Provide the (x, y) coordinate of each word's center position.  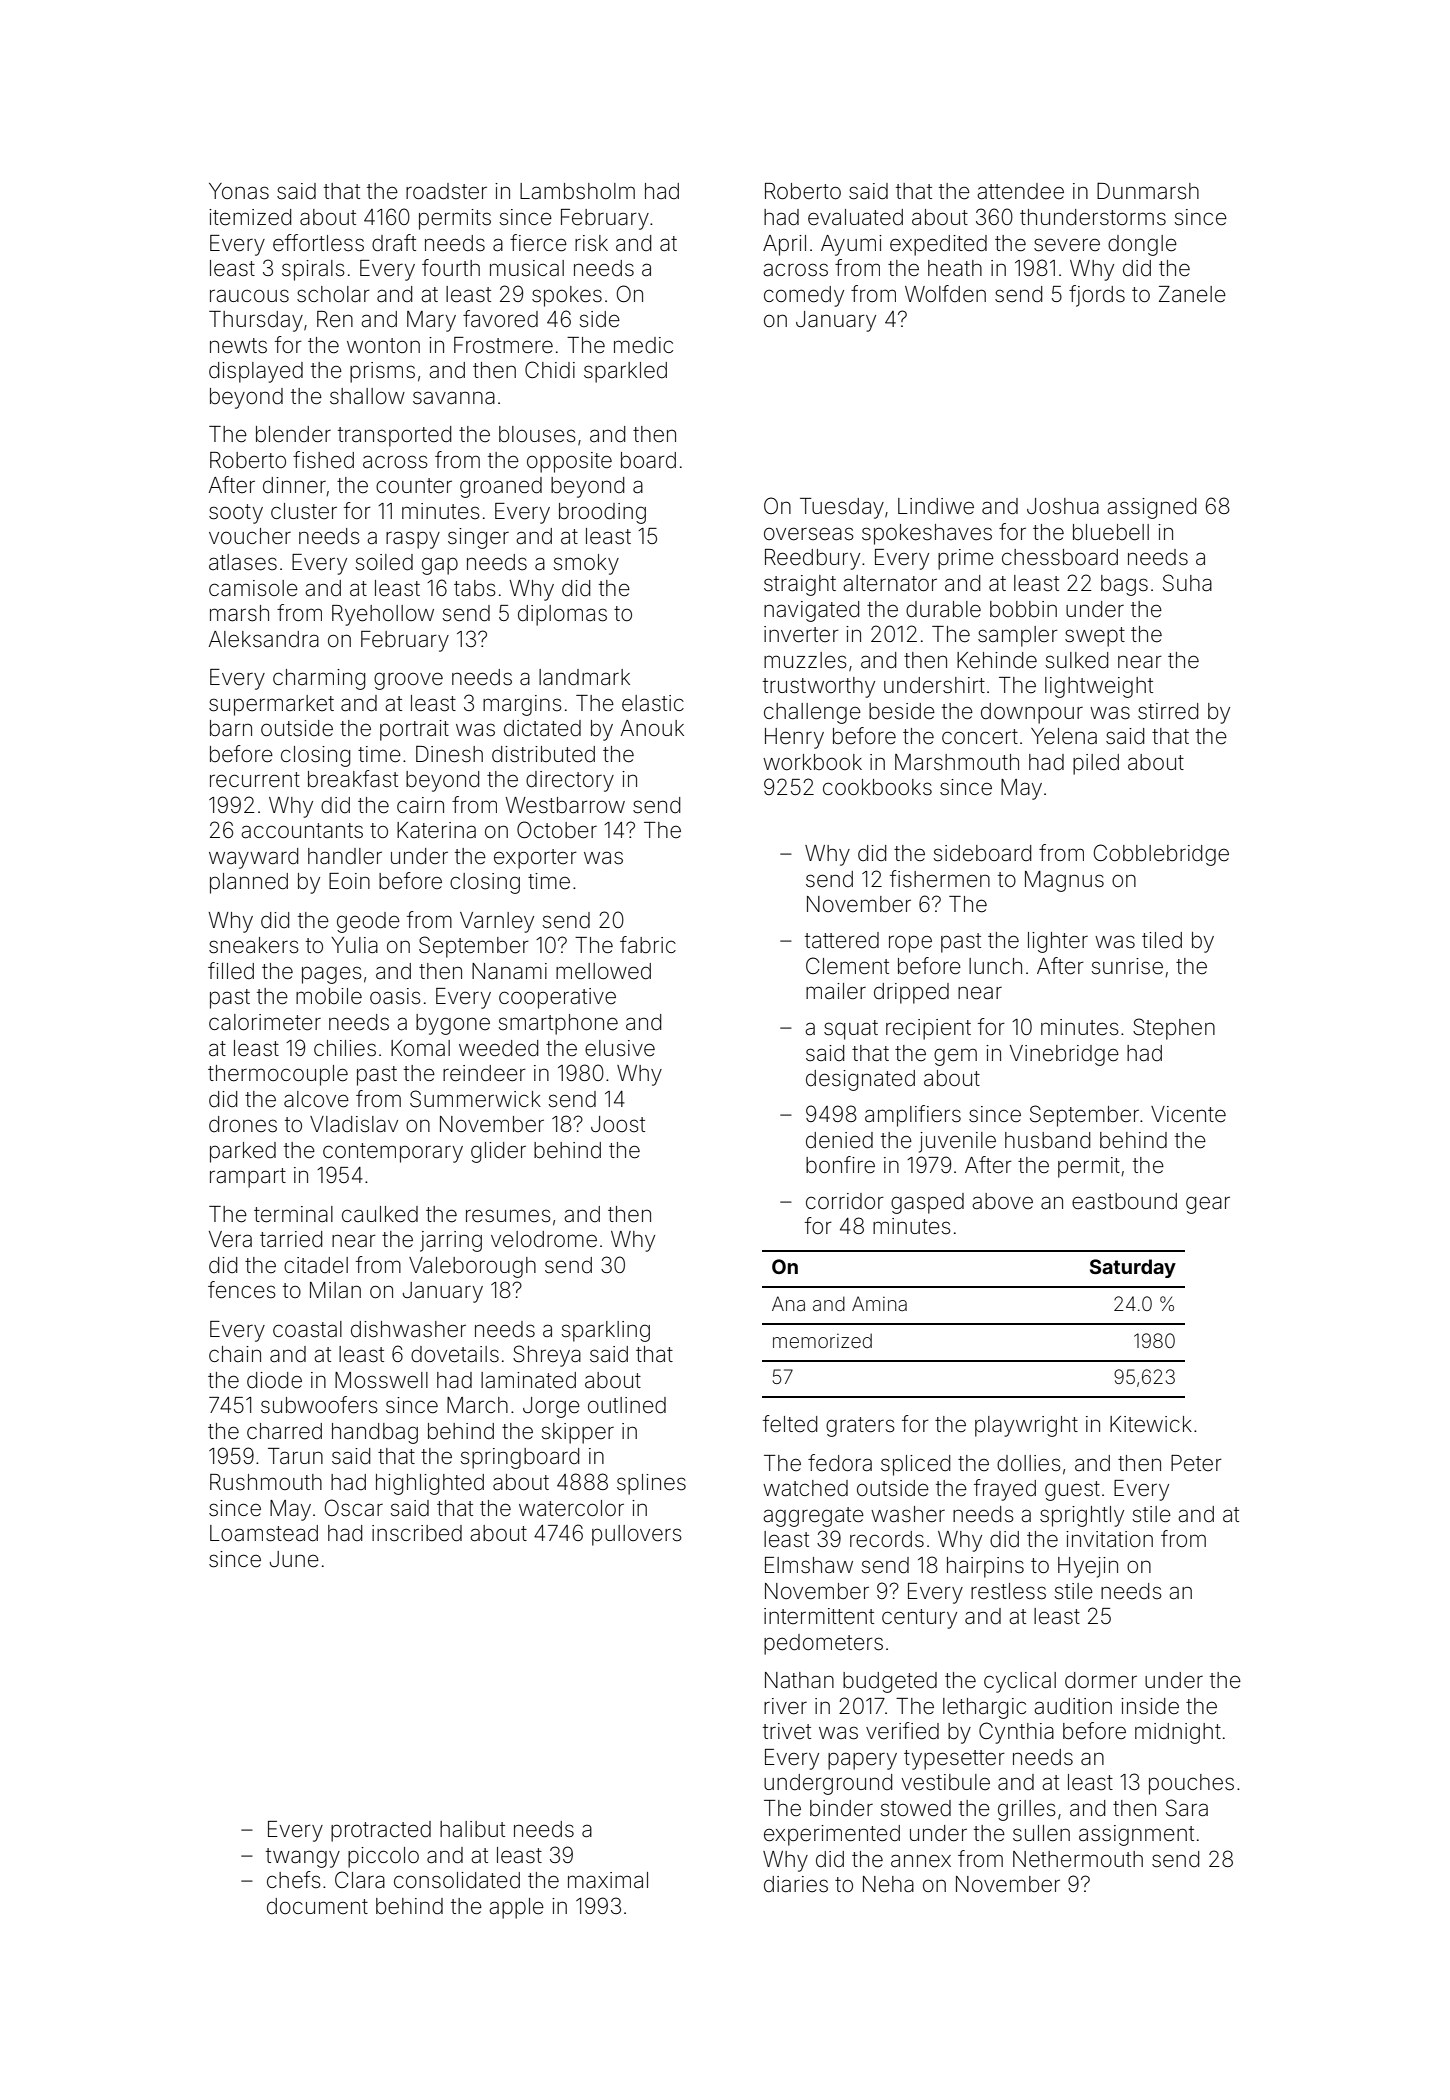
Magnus (1064, 881)
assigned (1151, 508)
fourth (451, 267)
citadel (316, 1265)
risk (591, 243)
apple (516, 1908)
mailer (836, 991)
